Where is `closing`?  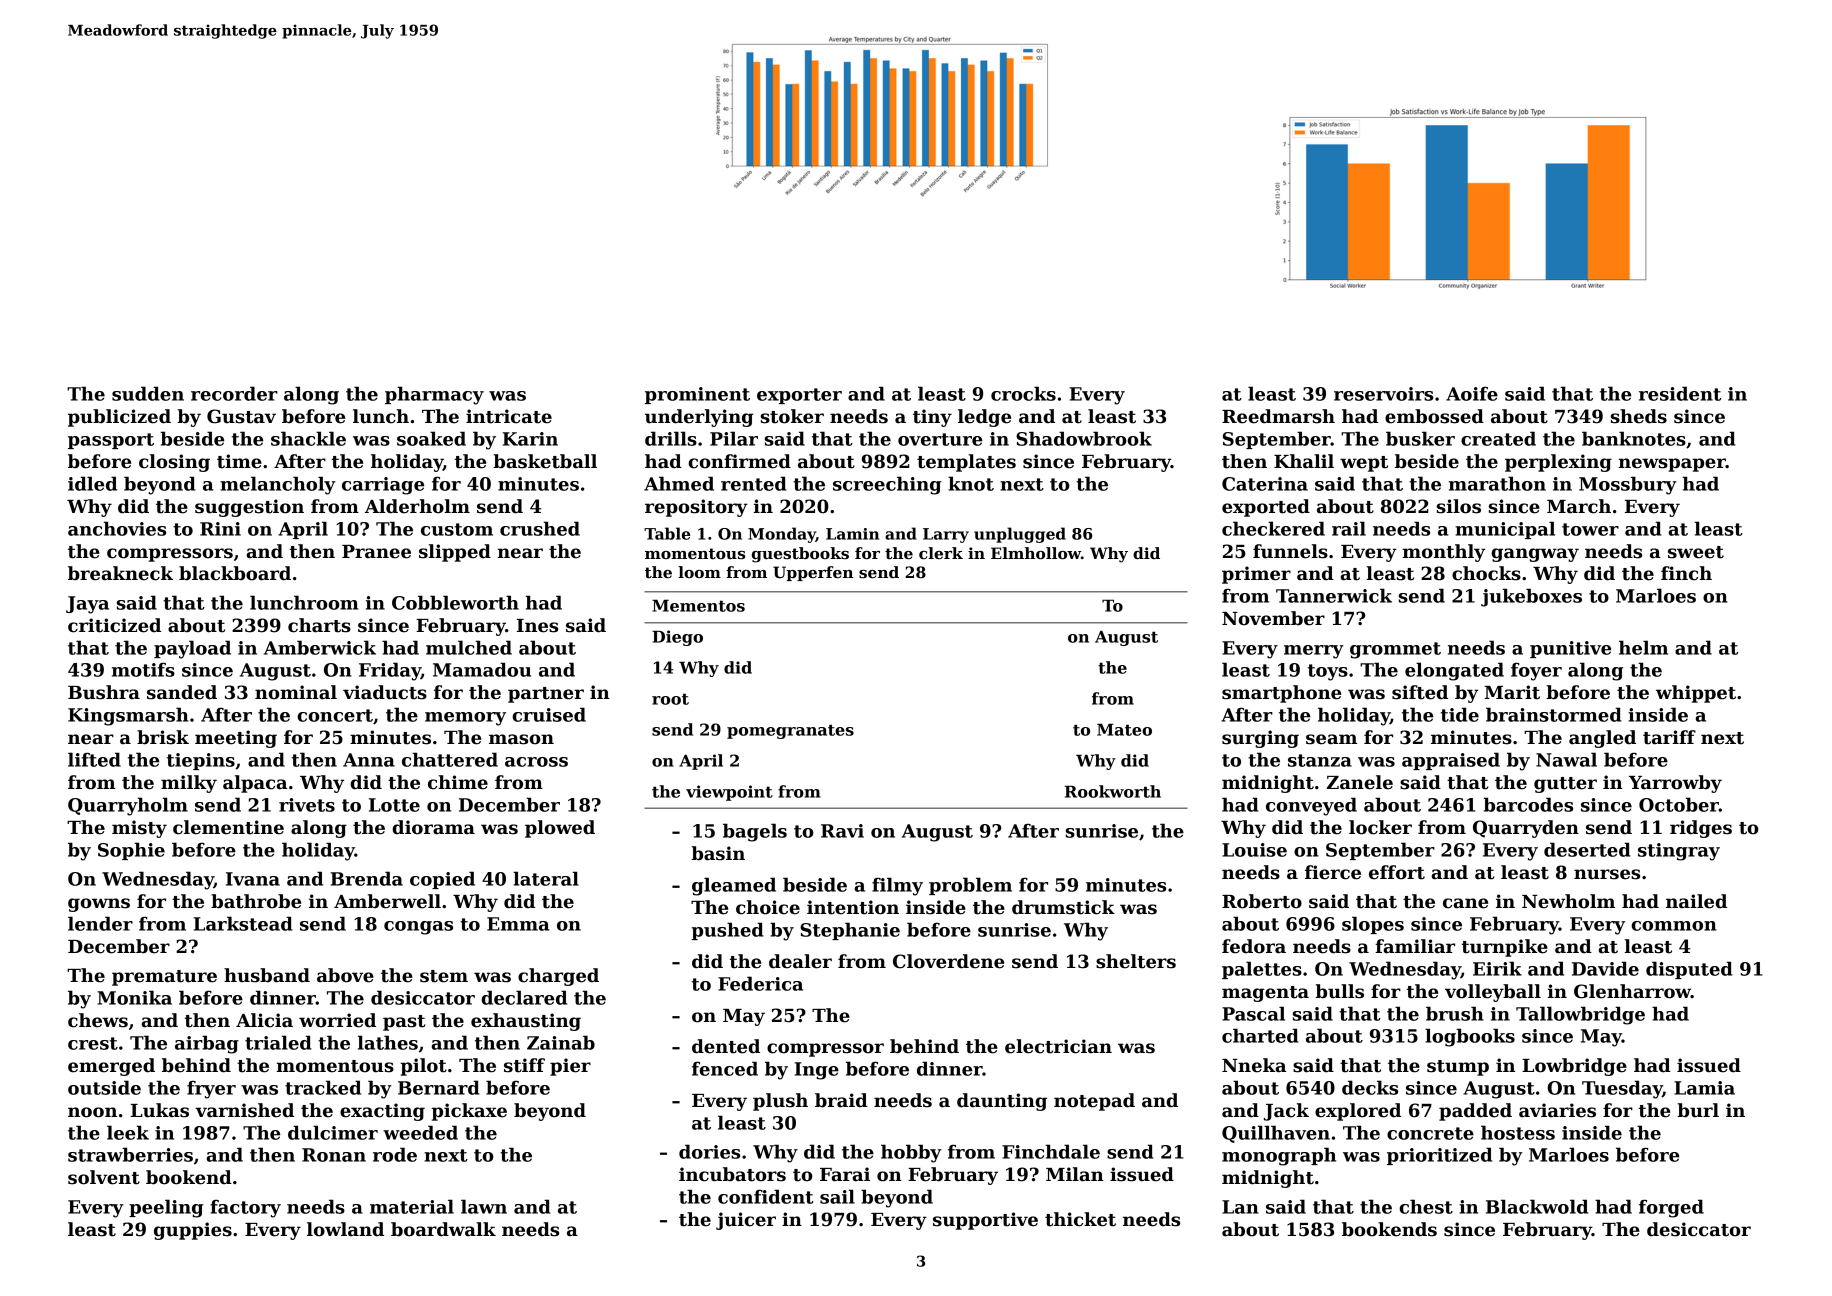
closing is located at coordinates (174, 463).
